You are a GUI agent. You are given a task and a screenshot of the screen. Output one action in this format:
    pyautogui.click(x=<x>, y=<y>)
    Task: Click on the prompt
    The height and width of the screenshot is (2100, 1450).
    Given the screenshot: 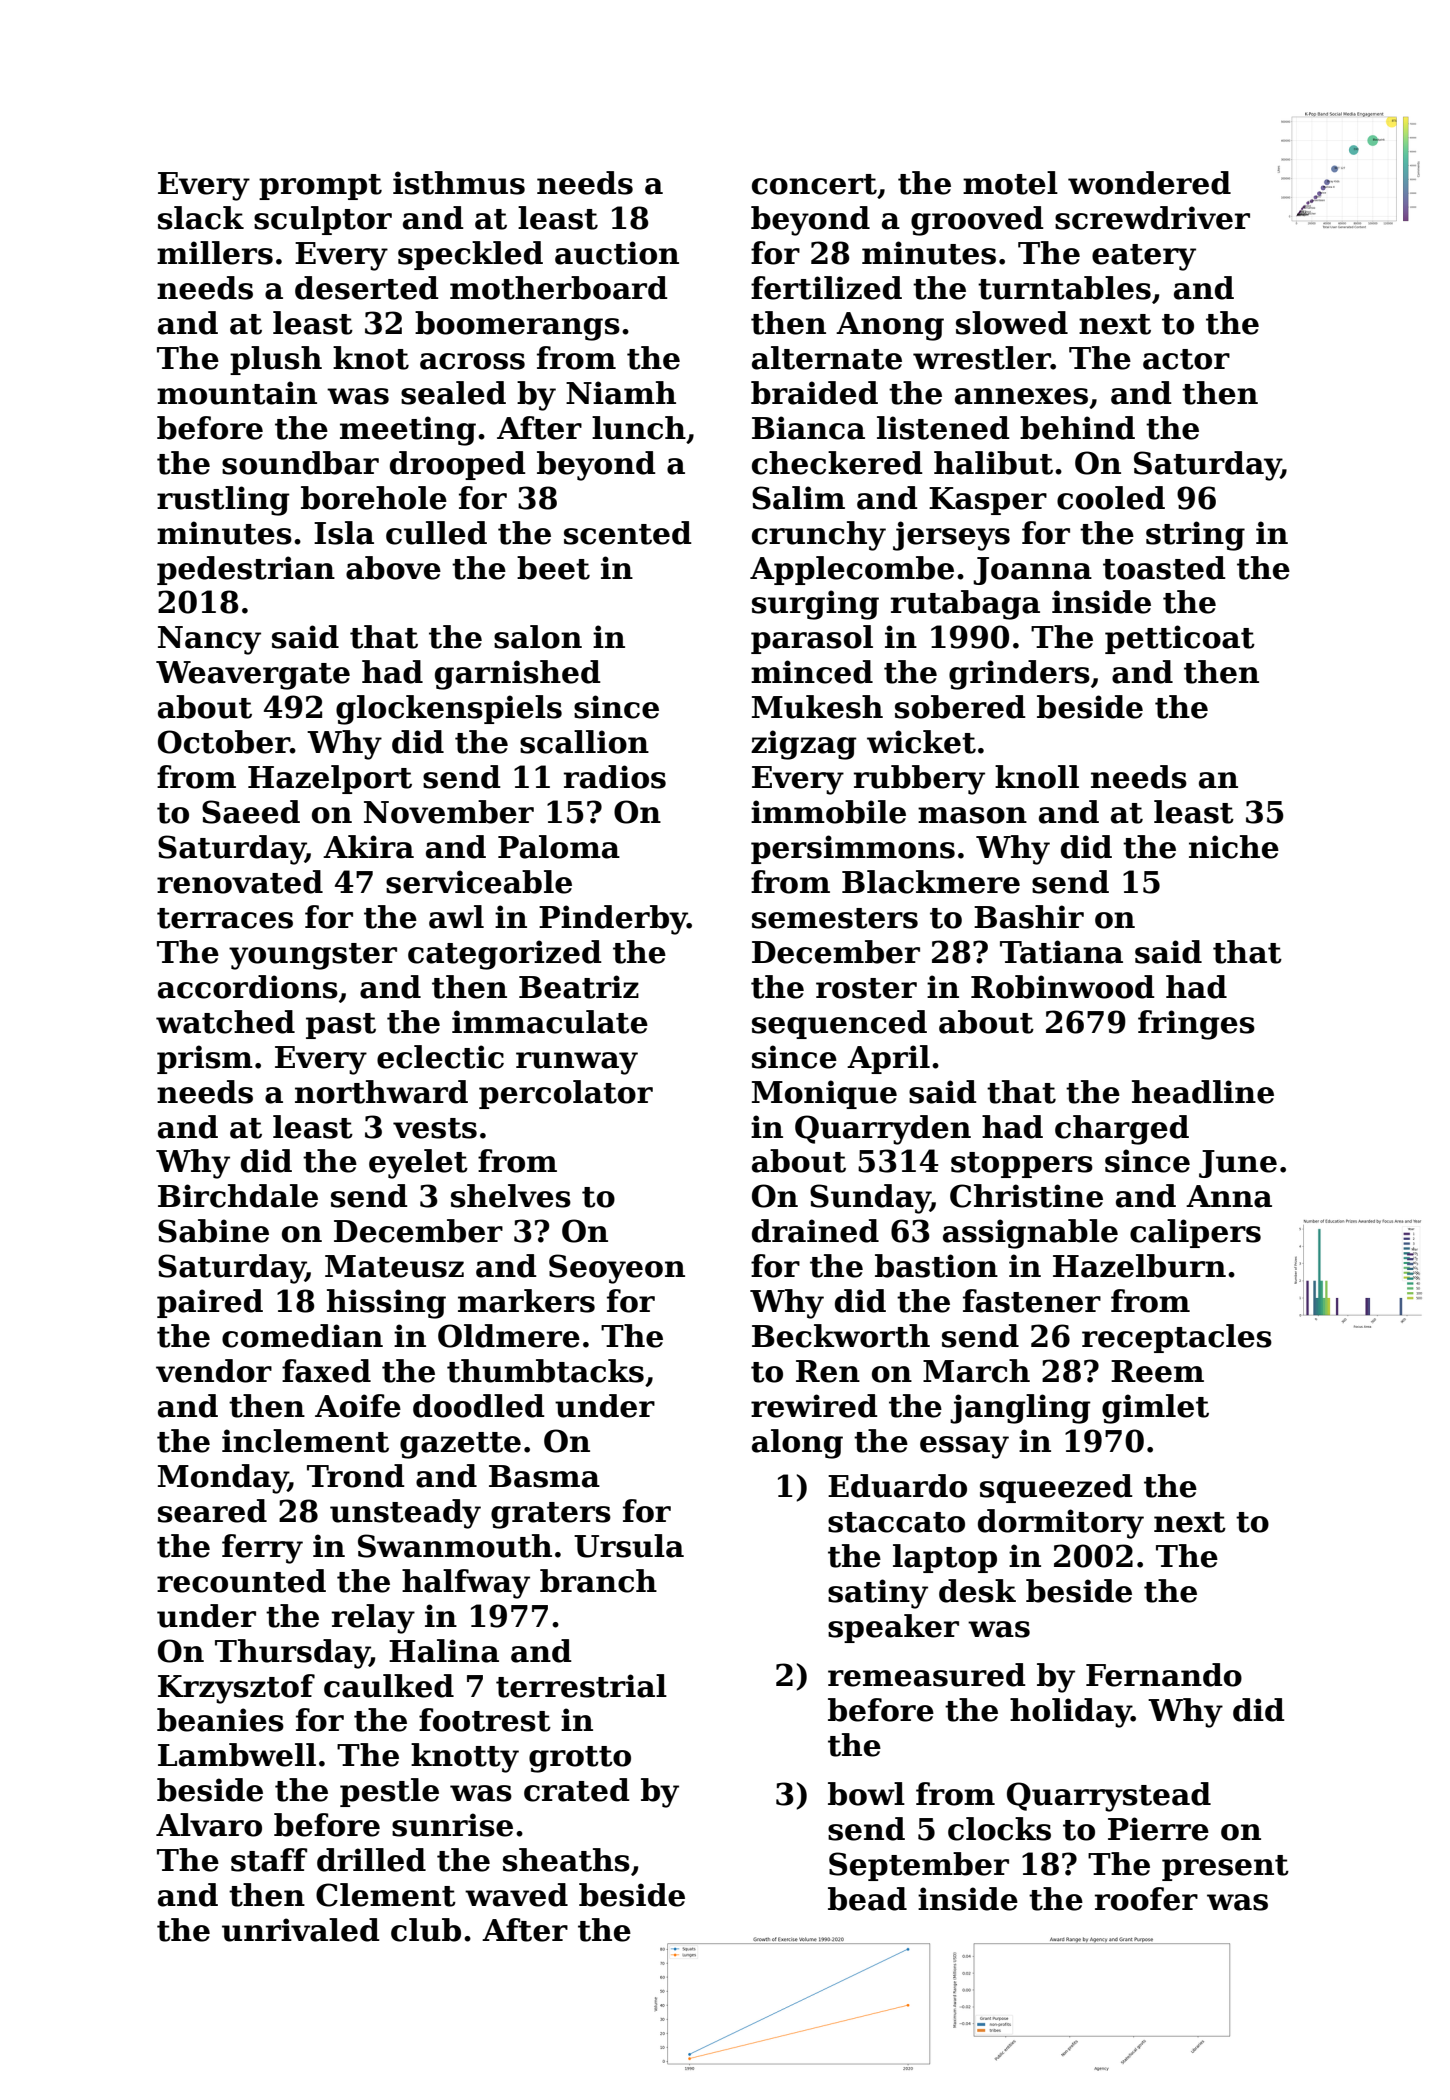 What is the action you would take?
    pyautogui.click(x=320, y=187)
